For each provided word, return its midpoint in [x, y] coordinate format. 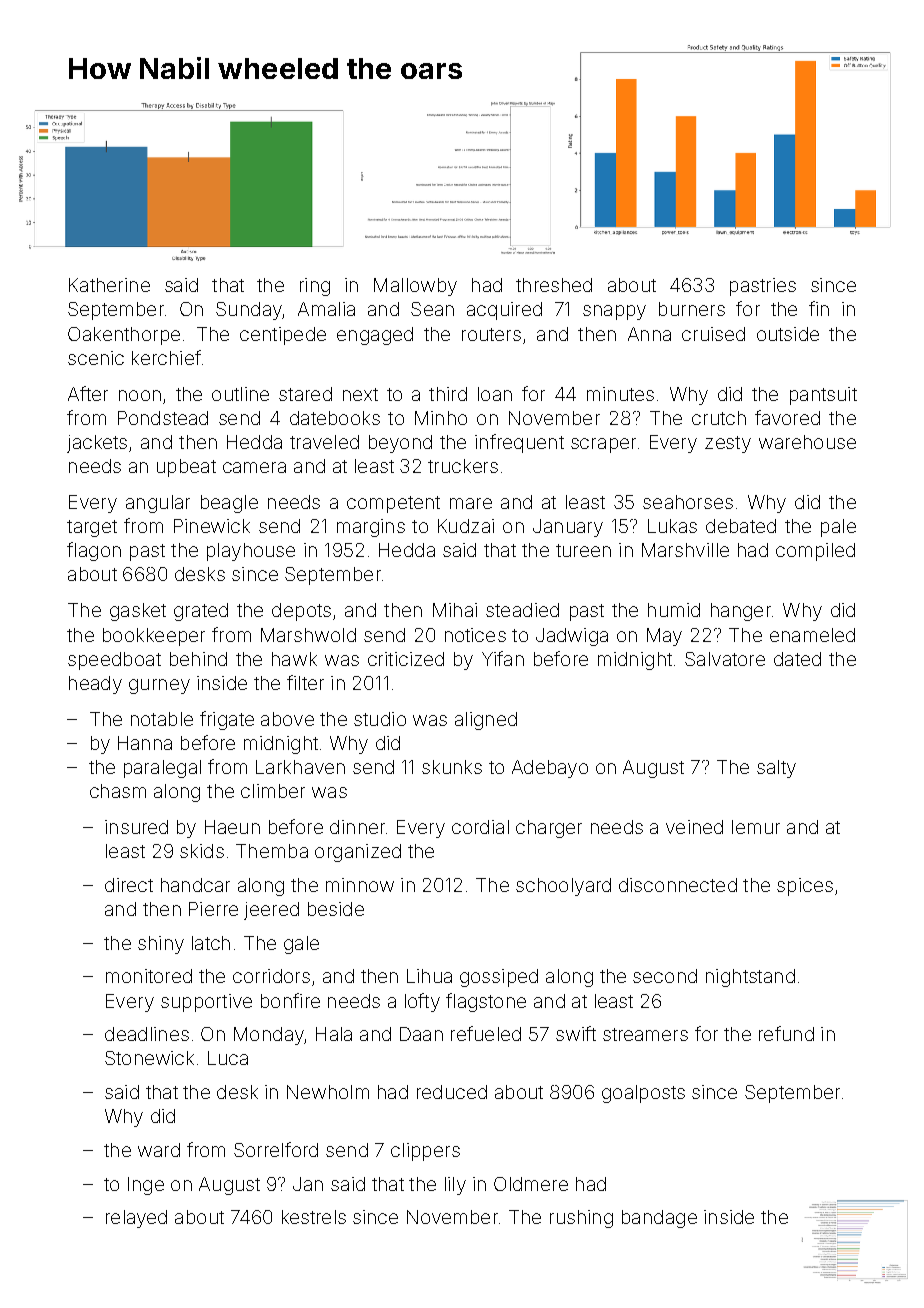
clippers [425, 1152]
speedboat [114, 661]
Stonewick [149, 1058]
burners [692, 309]
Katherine [109, 285]
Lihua [429, 976]
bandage [659, 1219]
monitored [149, 976]
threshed [554, 285]
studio [380, 719]
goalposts [643, 1094]
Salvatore [725, 659]
